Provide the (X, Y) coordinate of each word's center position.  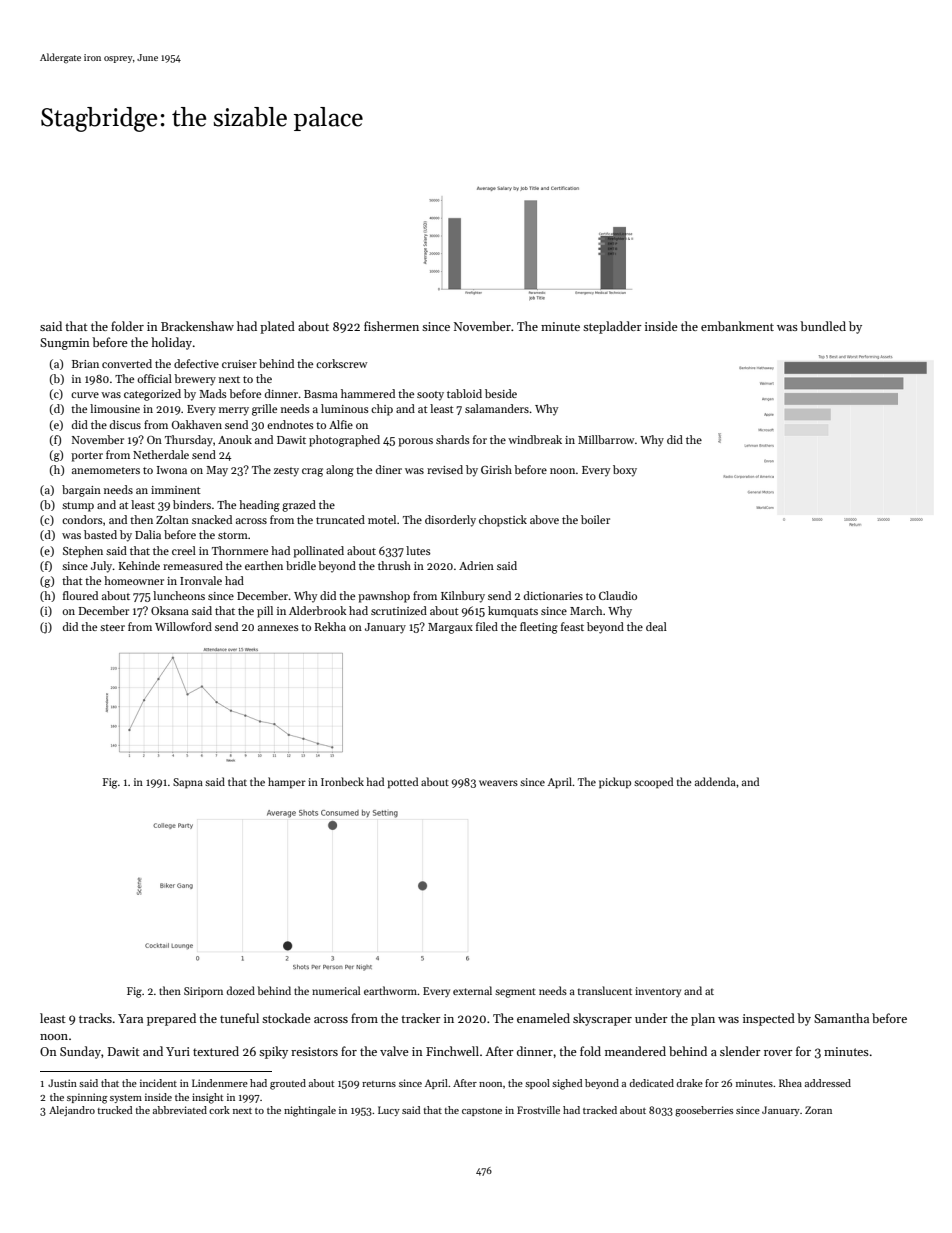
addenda (715, 781)
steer (112, 627)
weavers (498, 783)
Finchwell (452, 1051)
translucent (605, 990)
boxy (625, 471)
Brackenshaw (197, 326)
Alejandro (72, 1111)
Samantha (841, 1018)
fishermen (391, 326)
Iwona (172, 470)
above (544, 519)
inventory (658, 992)
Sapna (188, 783)
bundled (823, 326)
